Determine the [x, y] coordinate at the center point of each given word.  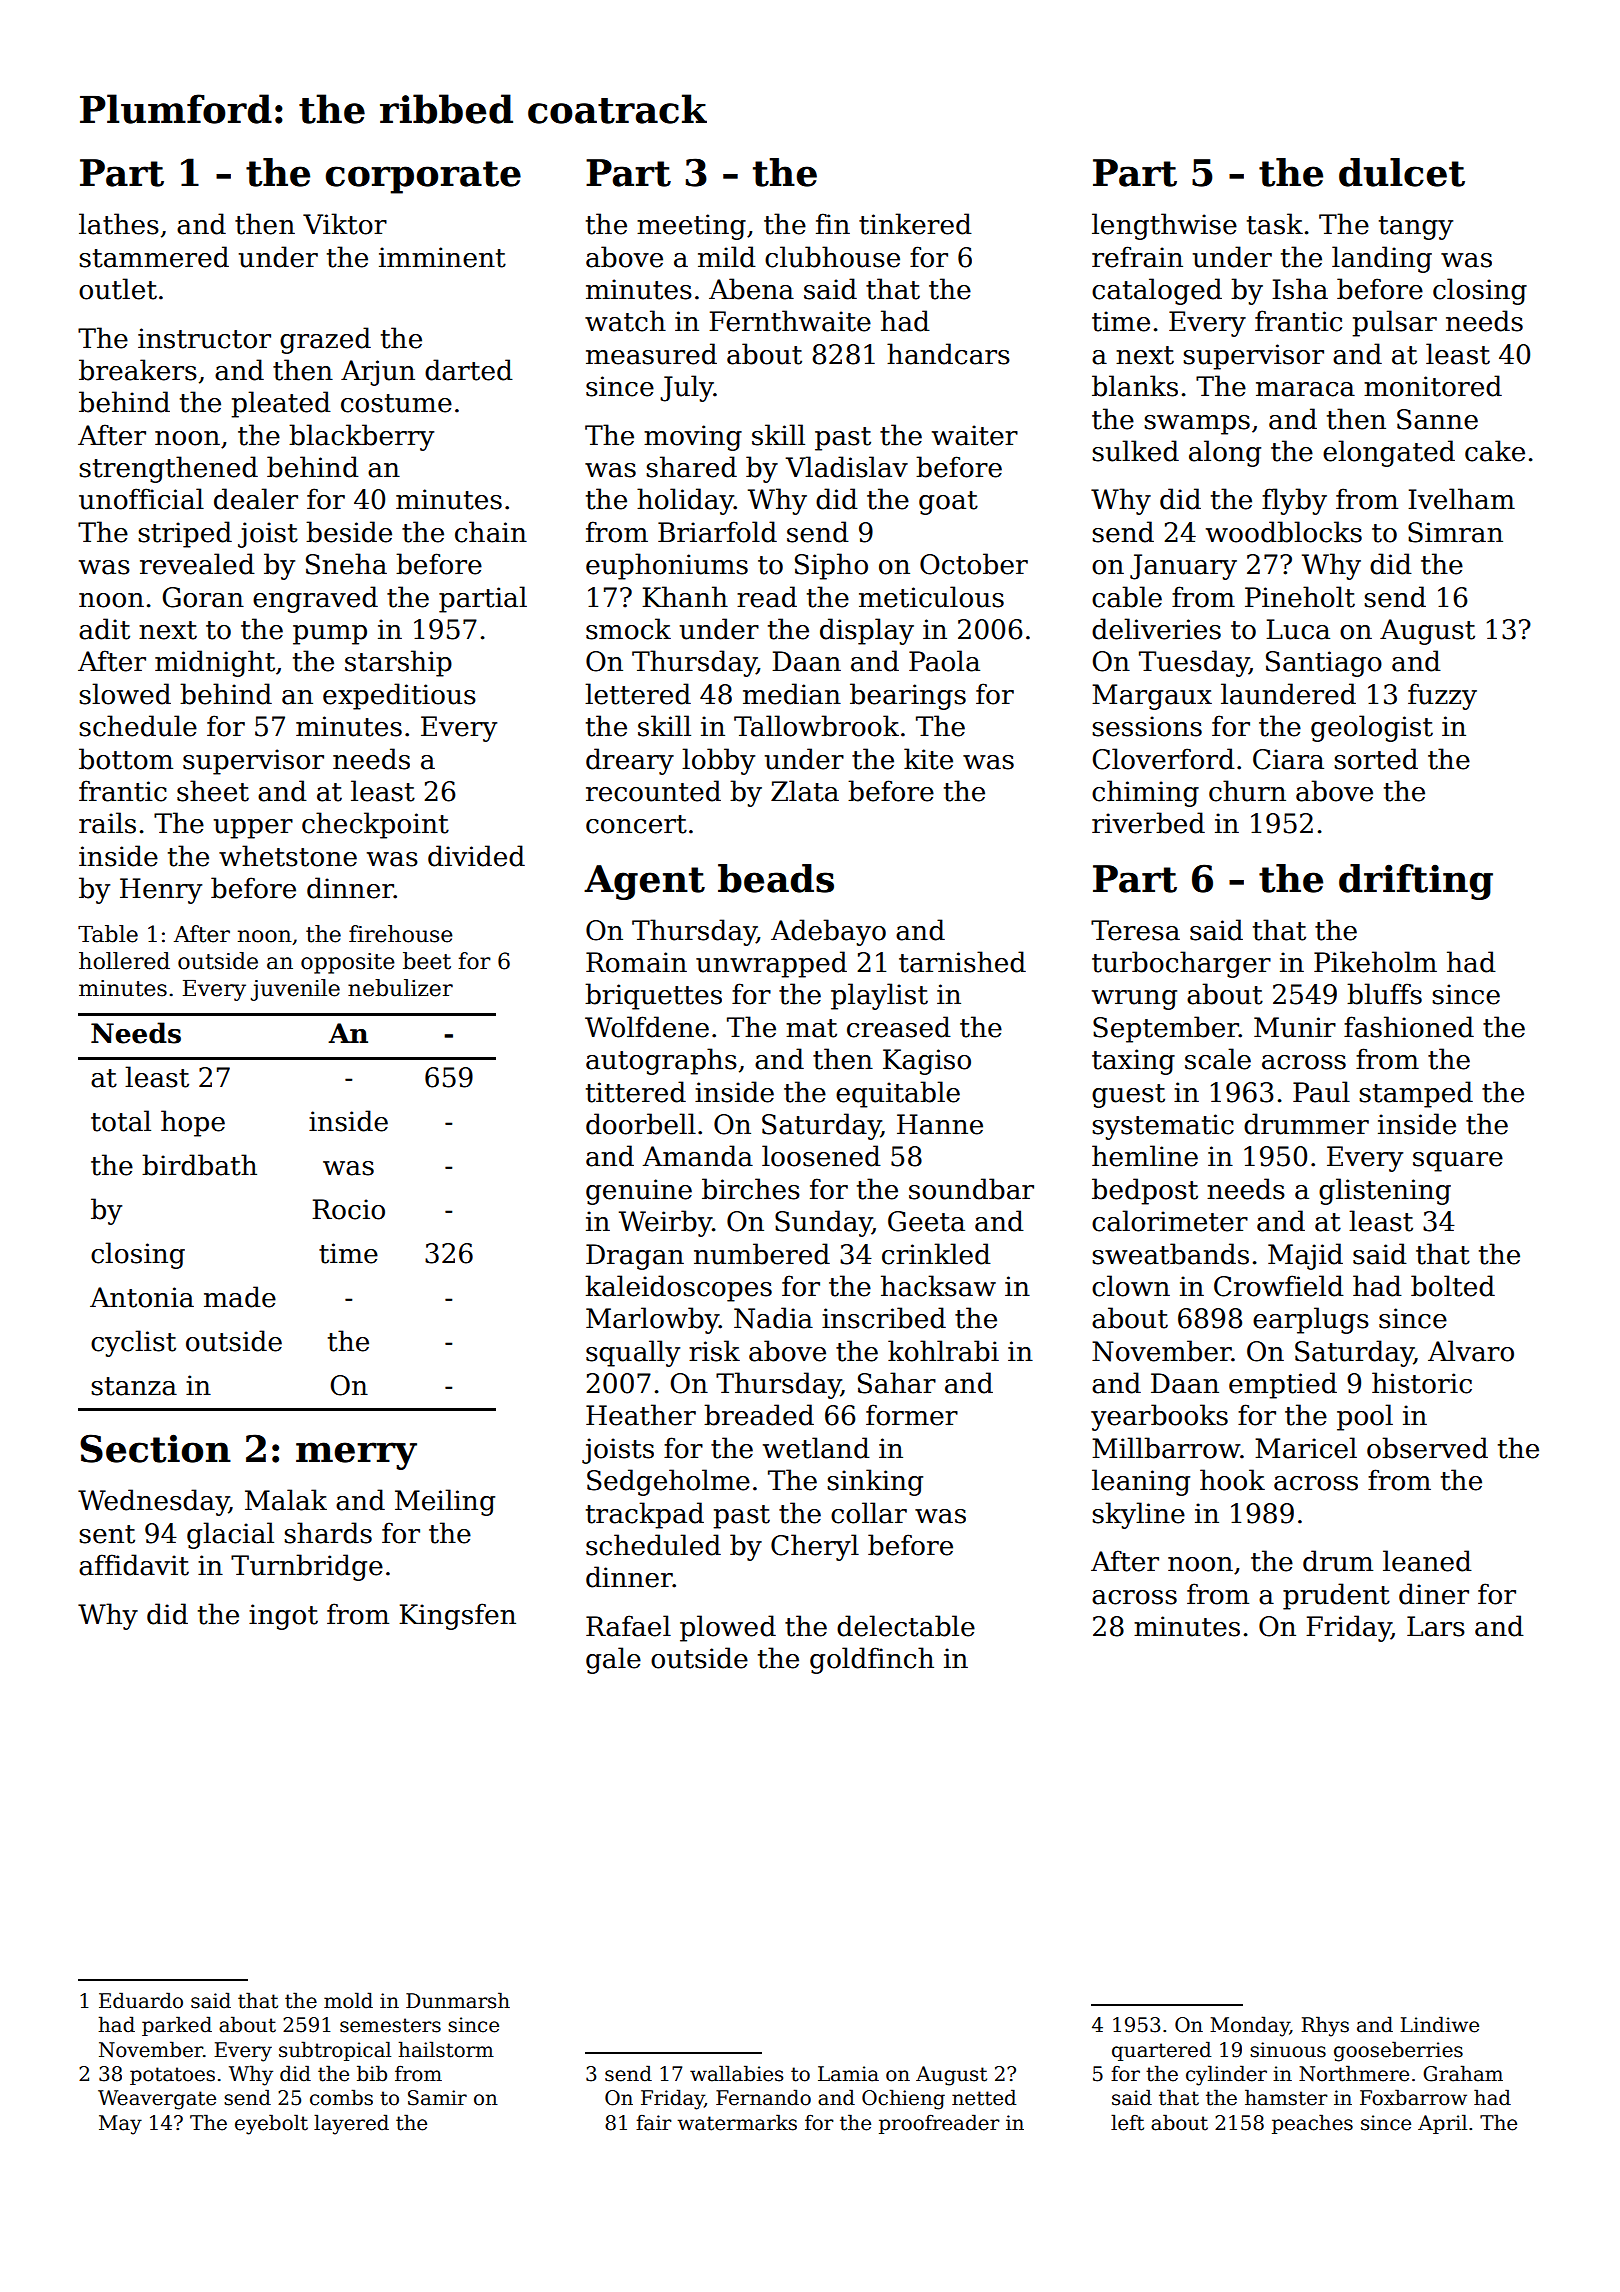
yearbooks [1159, 1417]
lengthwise [1164, 226]
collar [869, 1513]
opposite [348, 963]
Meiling [445, 1502]
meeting [691, 227]
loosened [821, 1156]
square [1458, 1162]
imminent [442, 257]
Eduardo [141, 2000]
